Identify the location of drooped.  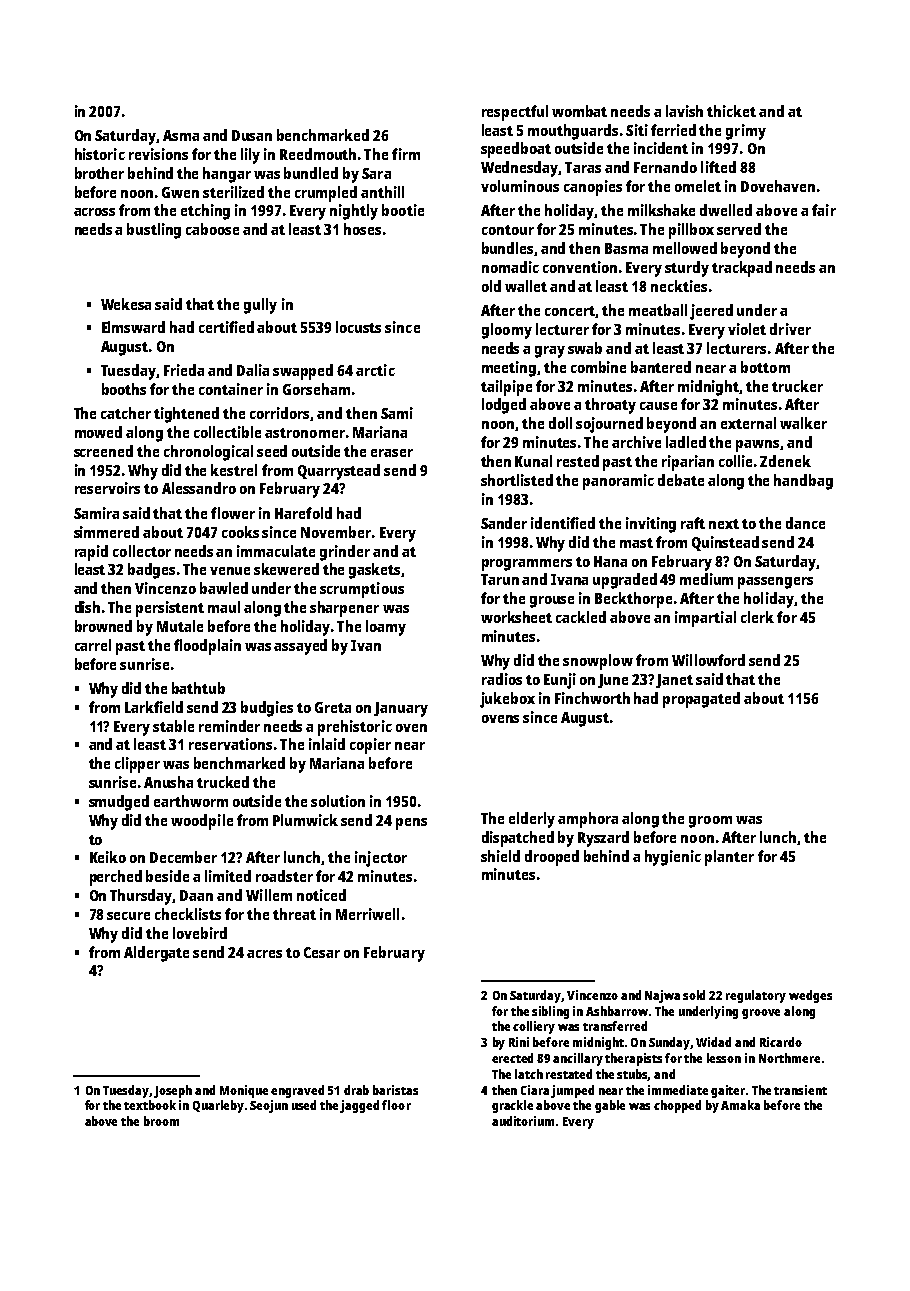
(552, 858).
